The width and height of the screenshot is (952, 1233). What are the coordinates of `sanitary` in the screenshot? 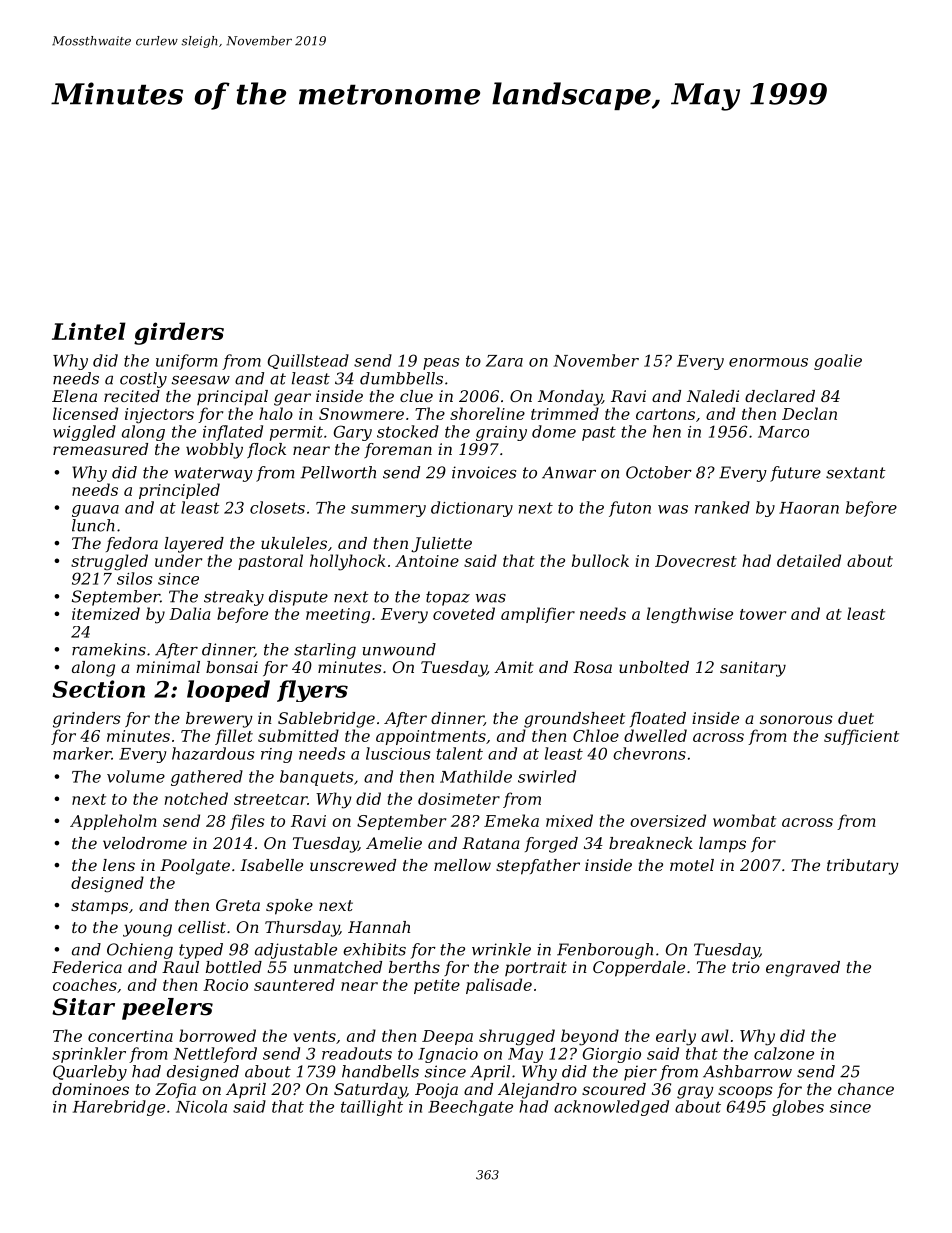 It's located at (753, 669).
